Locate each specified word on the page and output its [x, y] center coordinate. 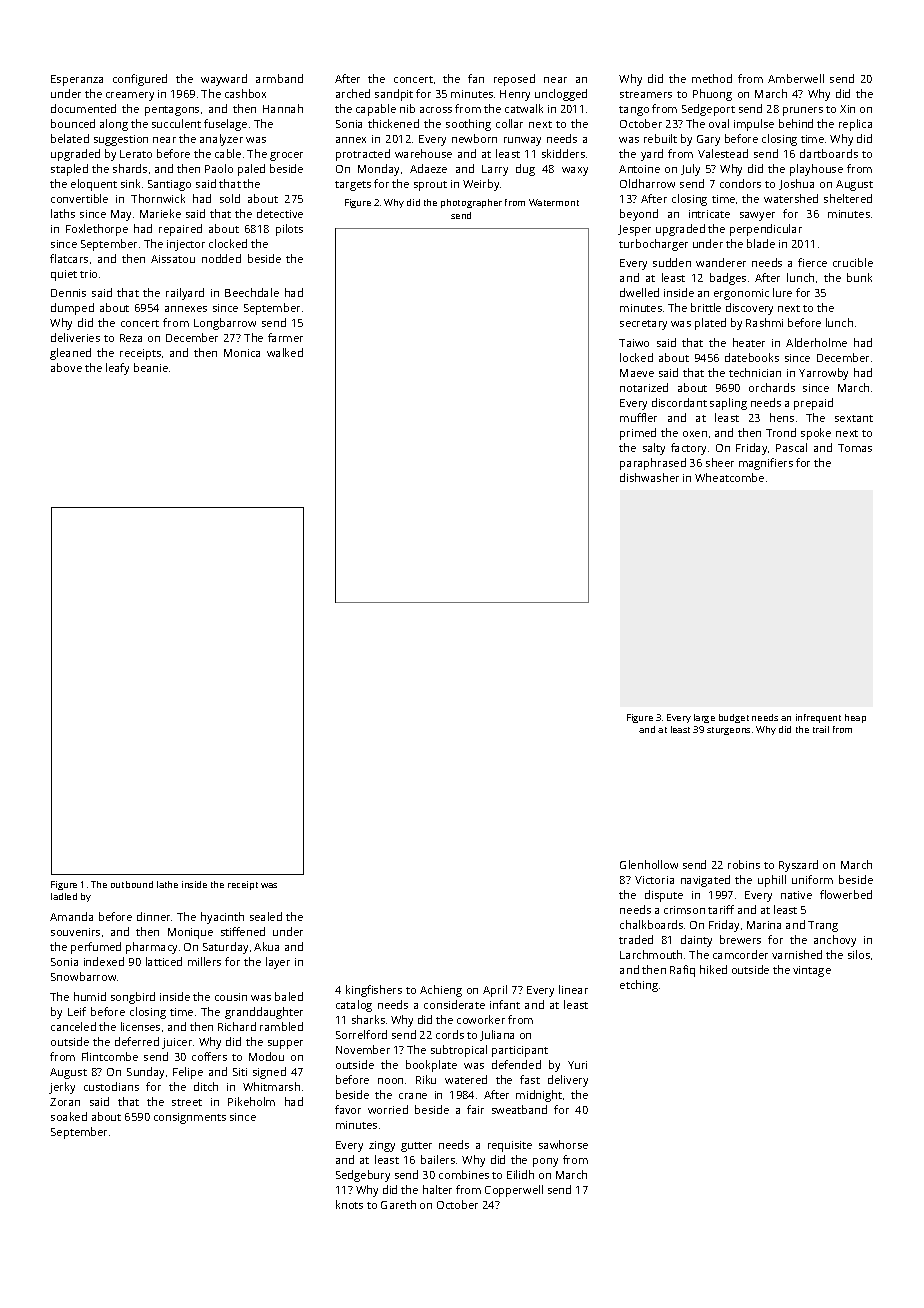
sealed [266, 916]
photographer [471, 203]
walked [285, 352]
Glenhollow [649, 864]
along [114, 125]
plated [710, 324]
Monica [242, 353]
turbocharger [653, 245]
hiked [713, 969]
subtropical [459, 1051]
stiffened [243, 931]
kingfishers [374, 991]
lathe [167, 884]
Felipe [188, 1073]
